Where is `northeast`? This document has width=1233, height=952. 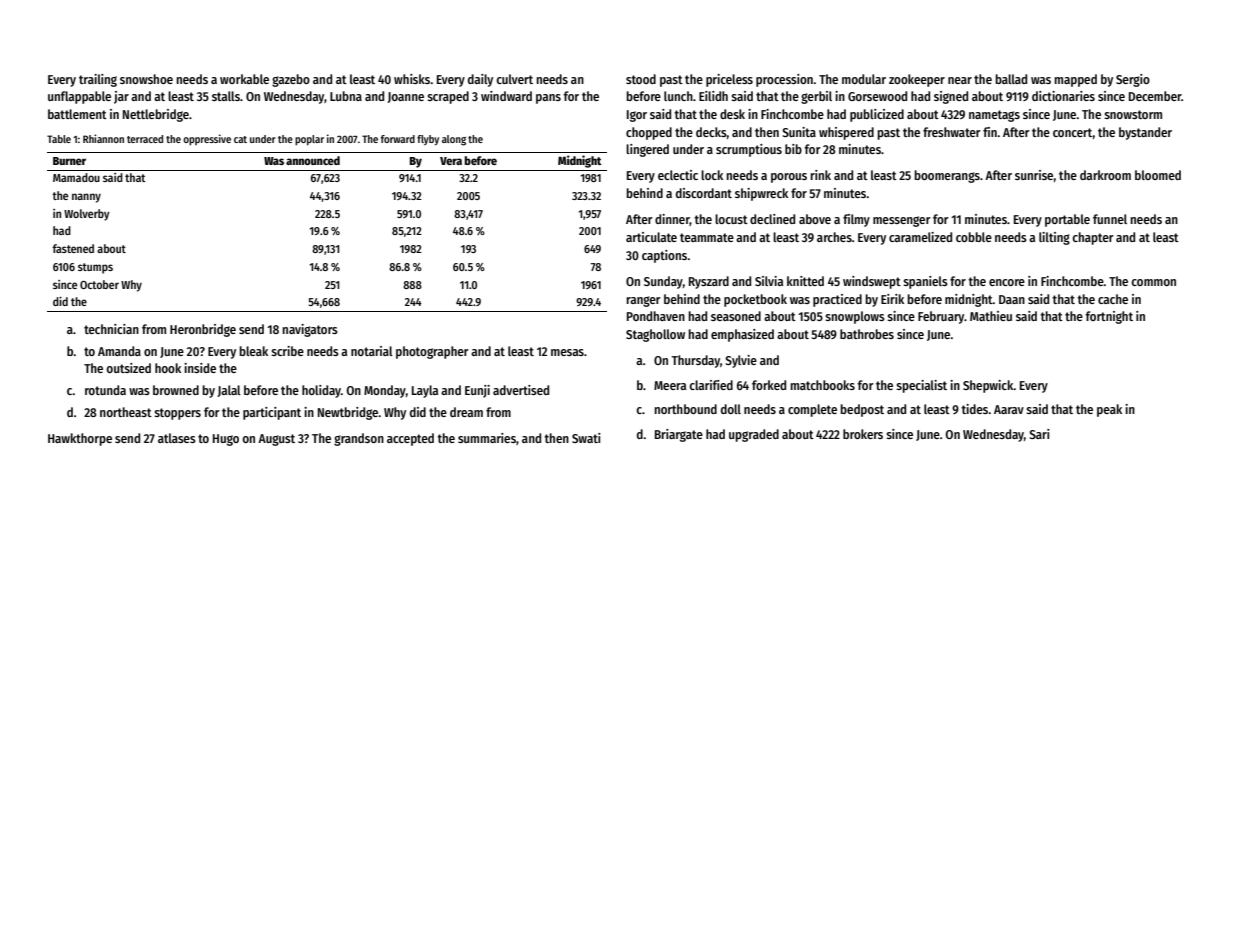
northeast is located at coordinates (126, 412).
